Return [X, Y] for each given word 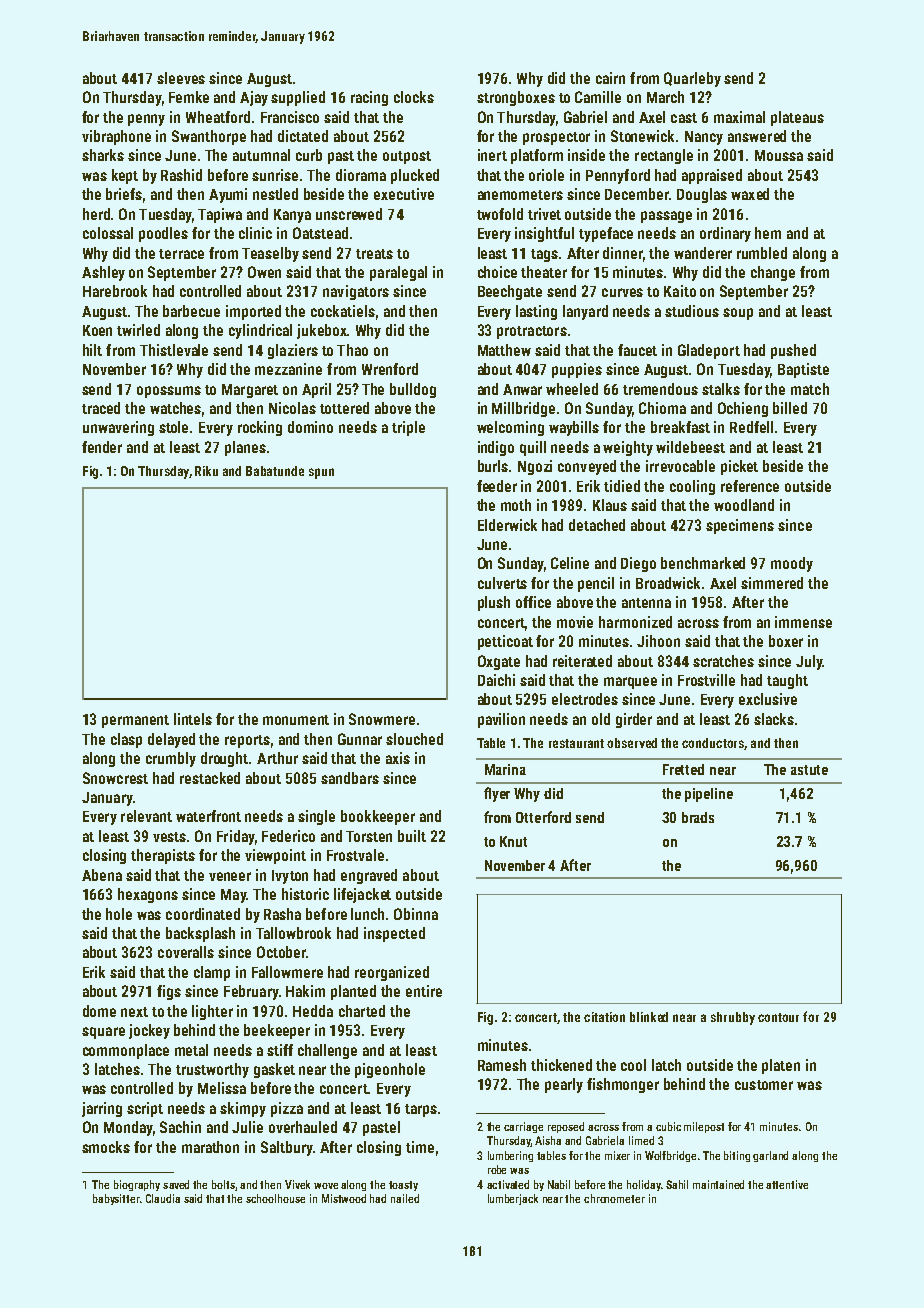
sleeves [181, 78]
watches [175, 408]
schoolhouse [275, 1198]
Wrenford [390, 369]
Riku [206, 471]
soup [738, 314]
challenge [327, 1051]
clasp [126, 740]
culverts [502, 583]
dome [99, 1011]
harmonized [635, 622]
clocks [414, 97]
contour [778, 1017]
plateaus [797, 118]
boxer [786, 641]
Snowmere [382, 719]
